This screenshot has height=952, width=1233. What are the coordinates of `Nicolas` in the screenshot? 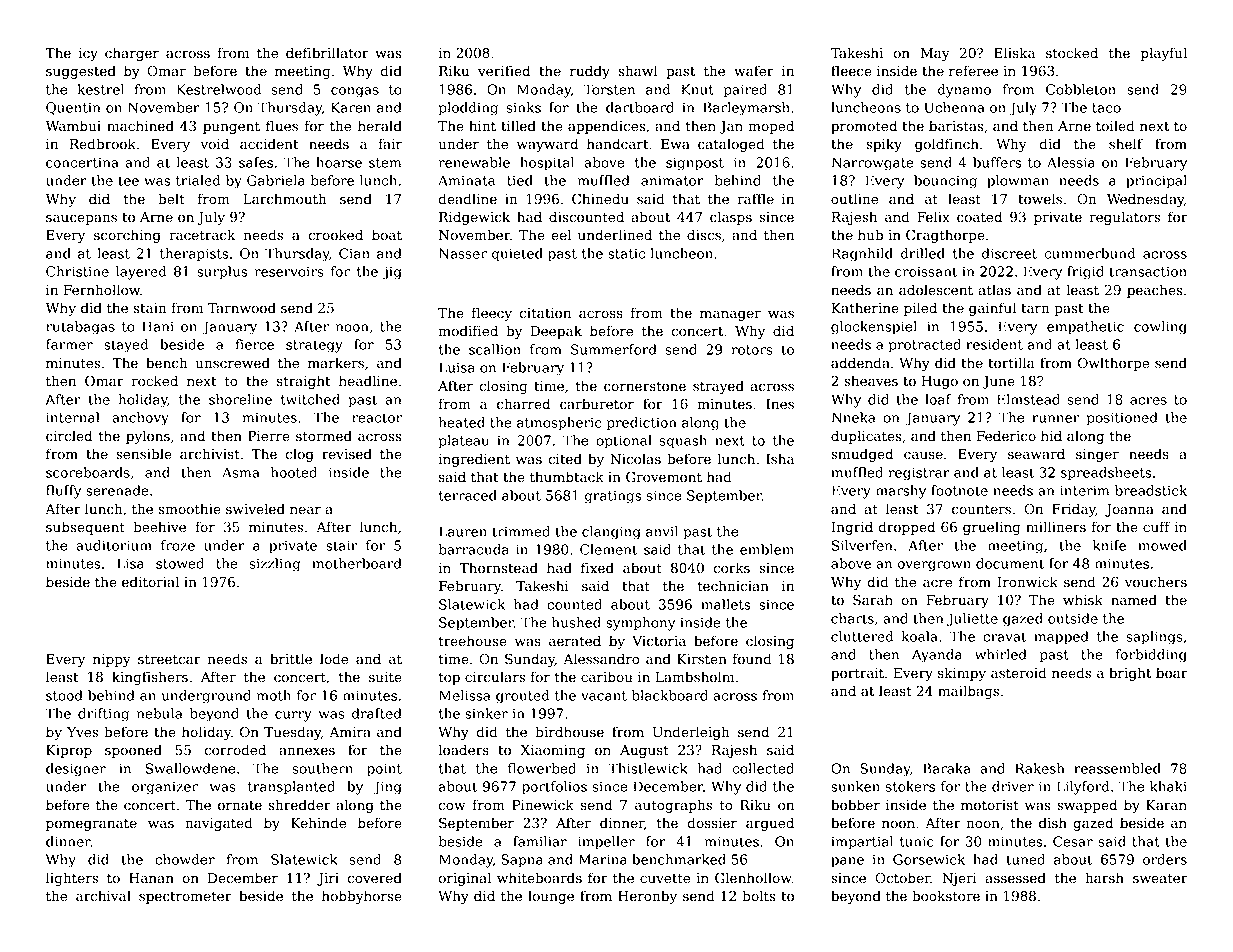 It's located at (635, 459).
